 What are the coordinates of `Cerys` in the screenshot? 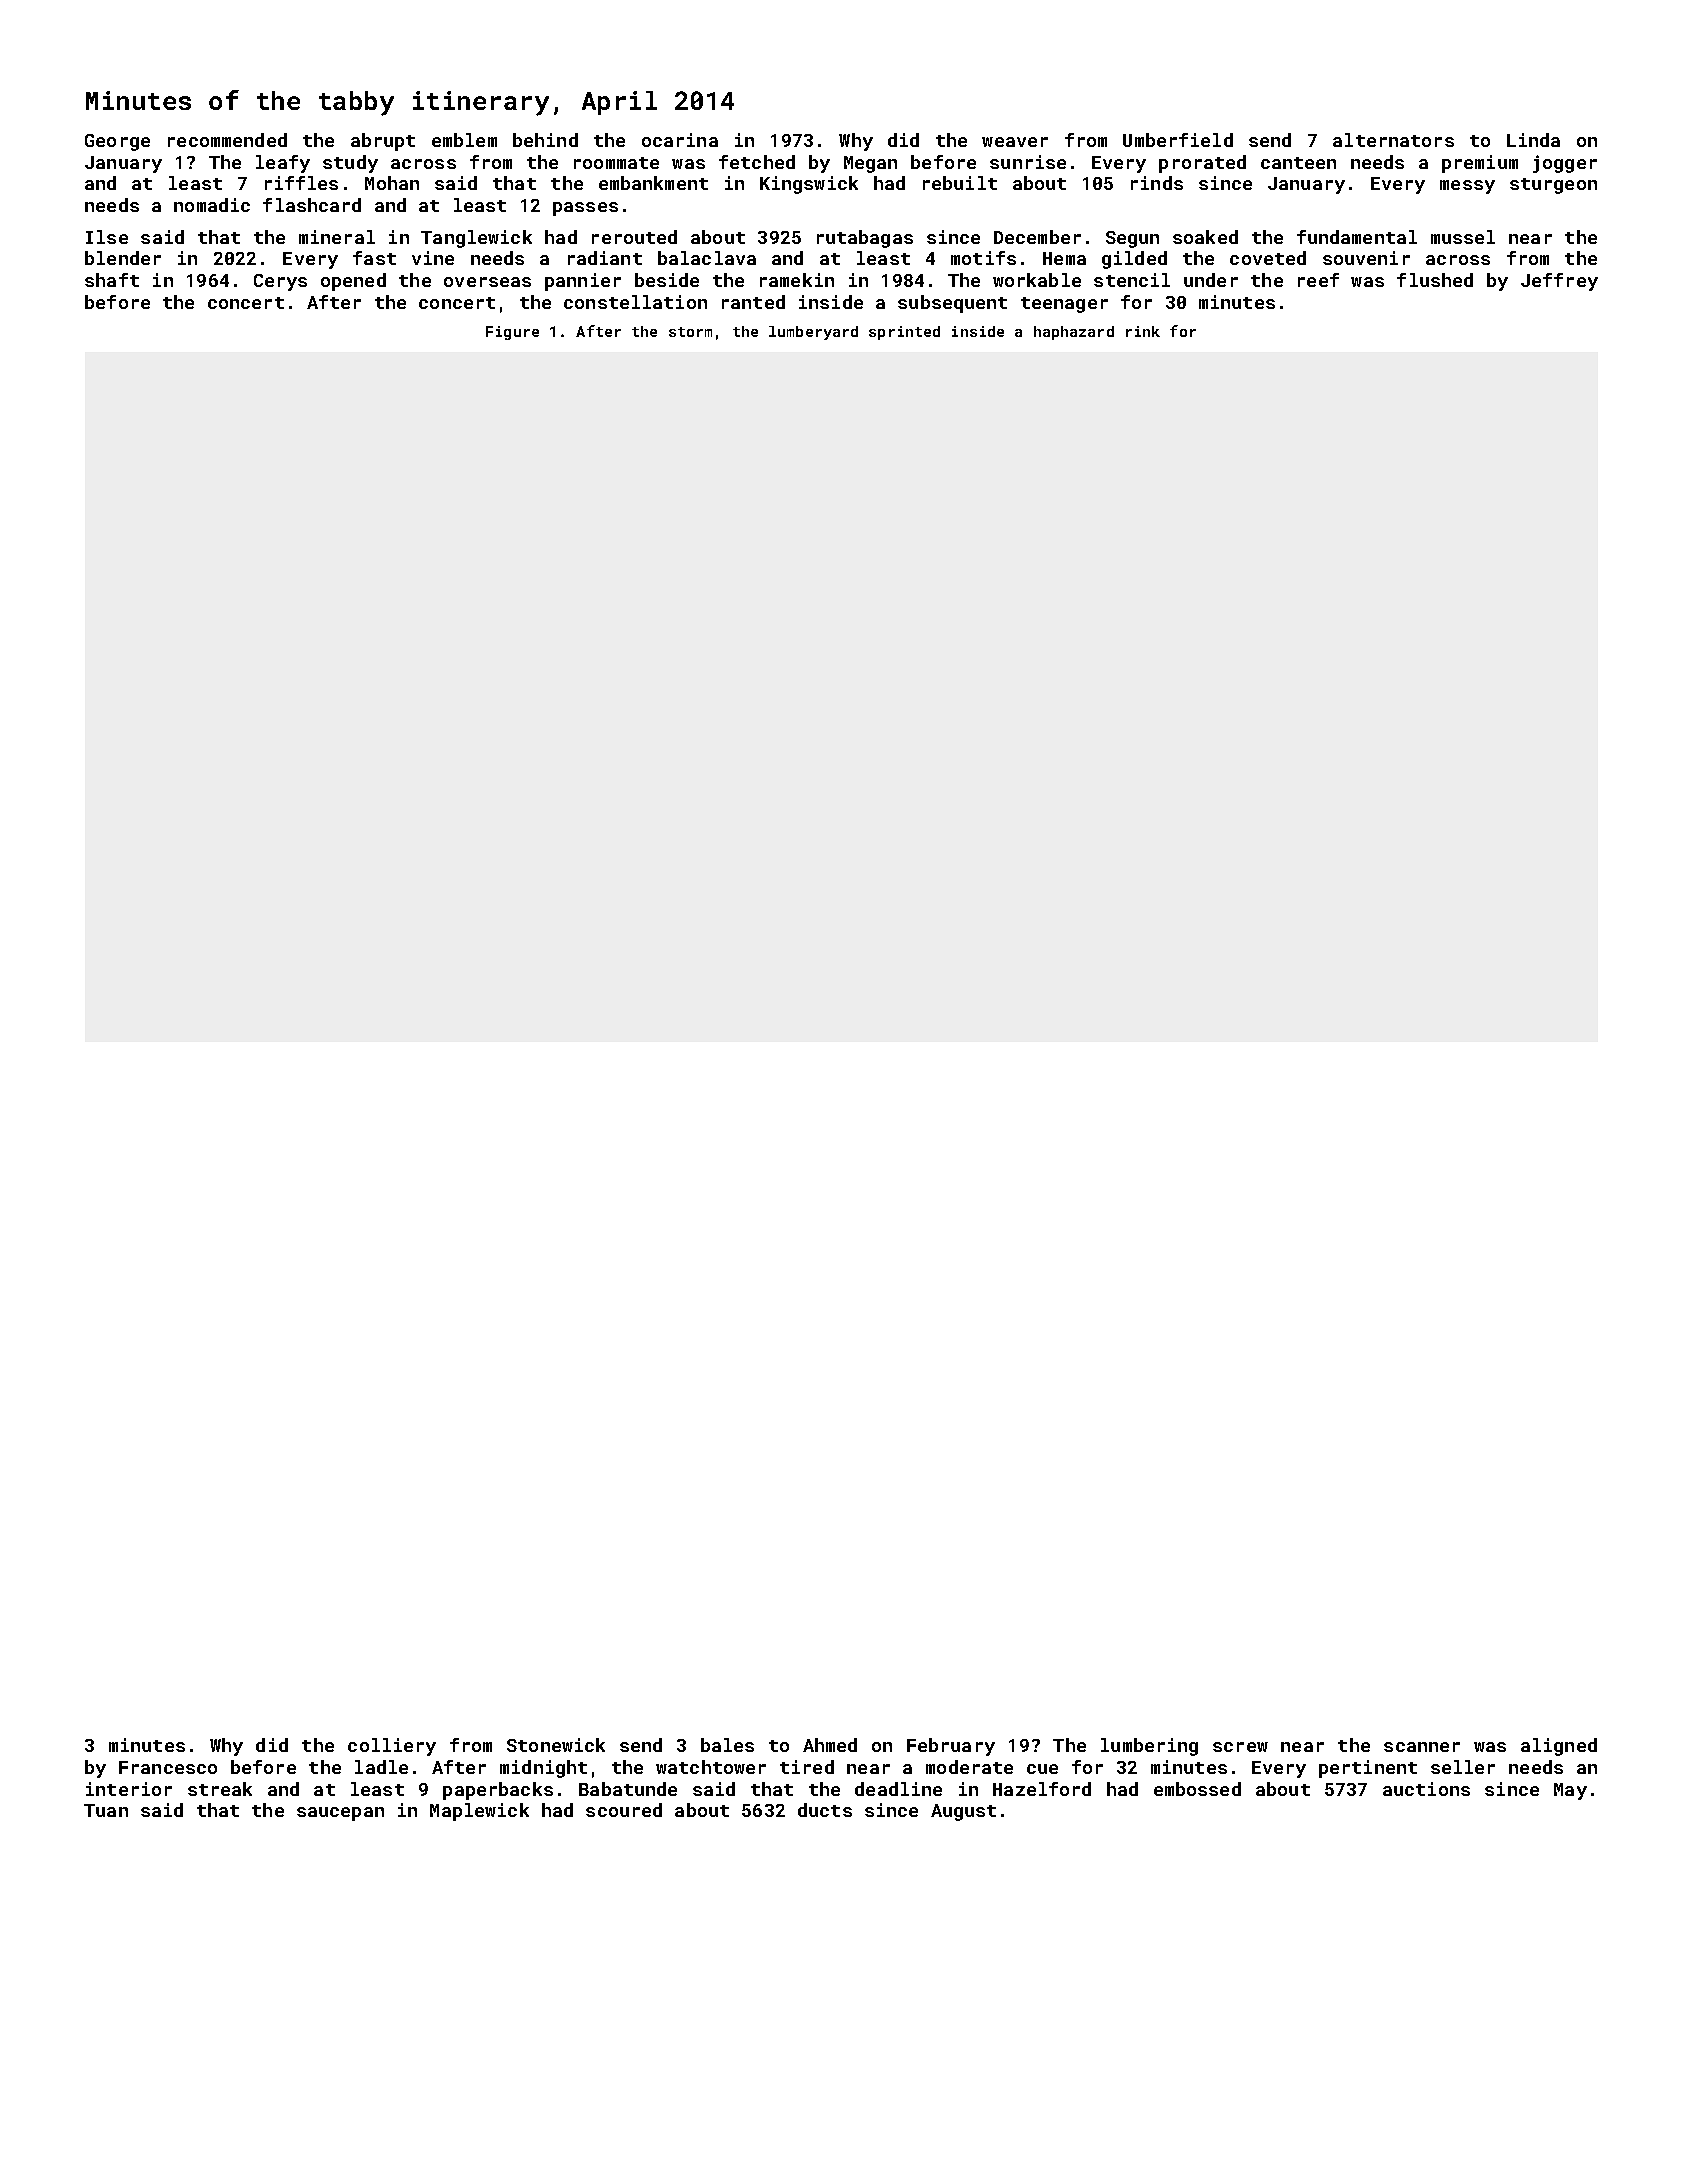 It's located at (280, 282).
